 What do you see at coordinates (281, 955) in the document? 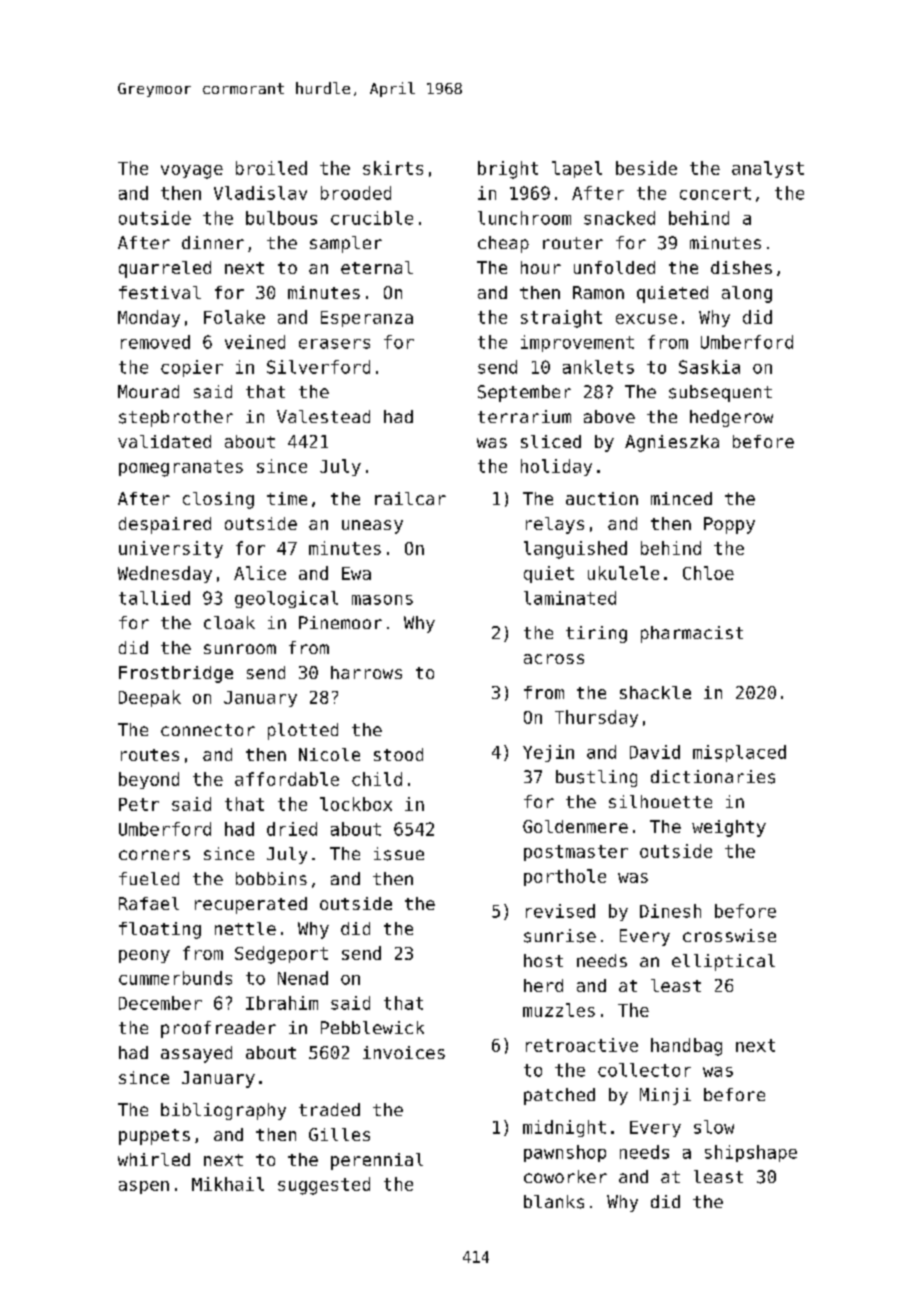
I see `Sedgeport` at bounding box center [281, 955].
